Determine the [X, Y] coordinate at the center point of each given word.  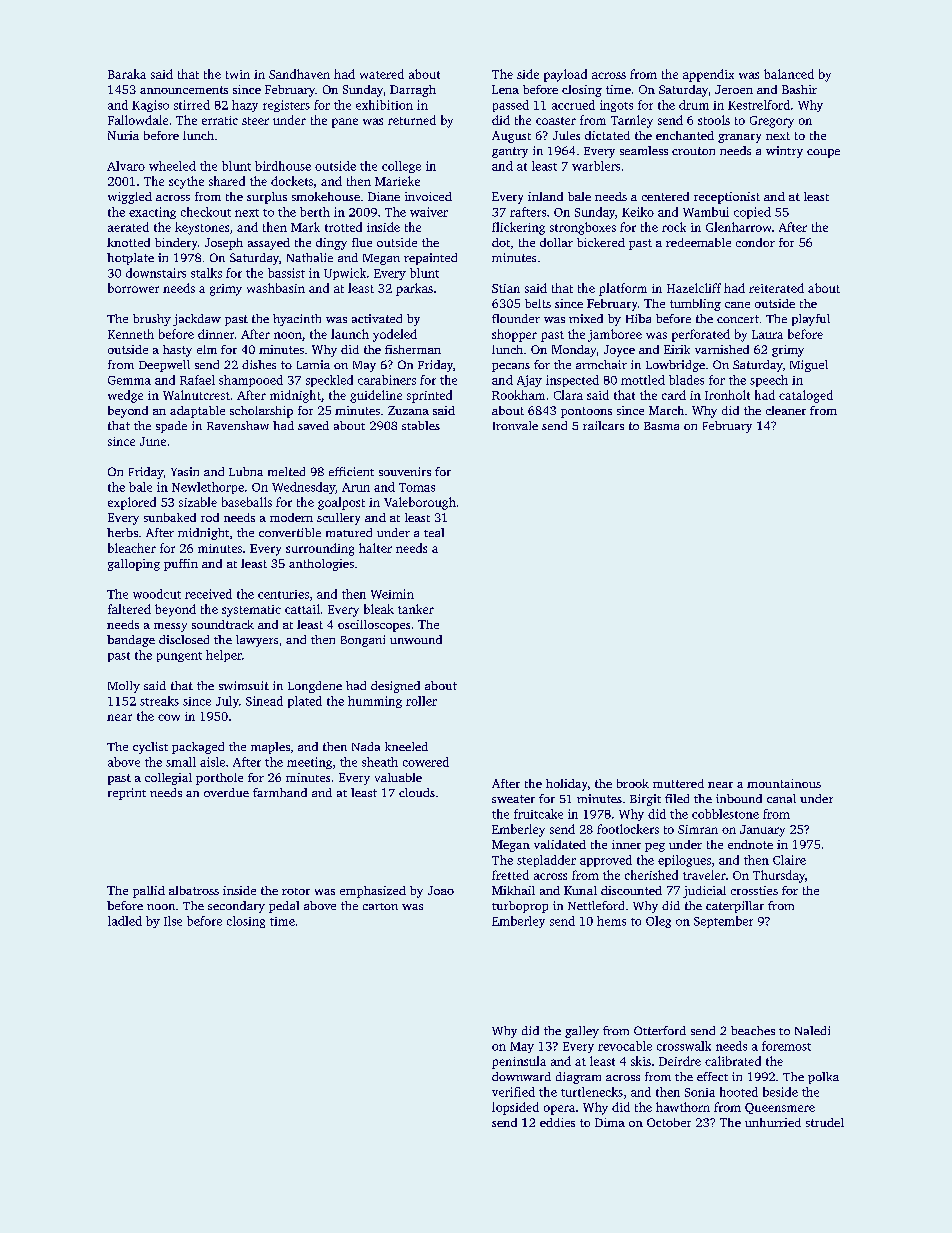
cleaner [786, 410]
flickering [518, 228]
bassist [286, 273]
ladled [125, 921]
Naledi [812, 1030]
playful [811, 320]
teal [434, 532]
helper [224, 656]
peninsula [519, 1062]
